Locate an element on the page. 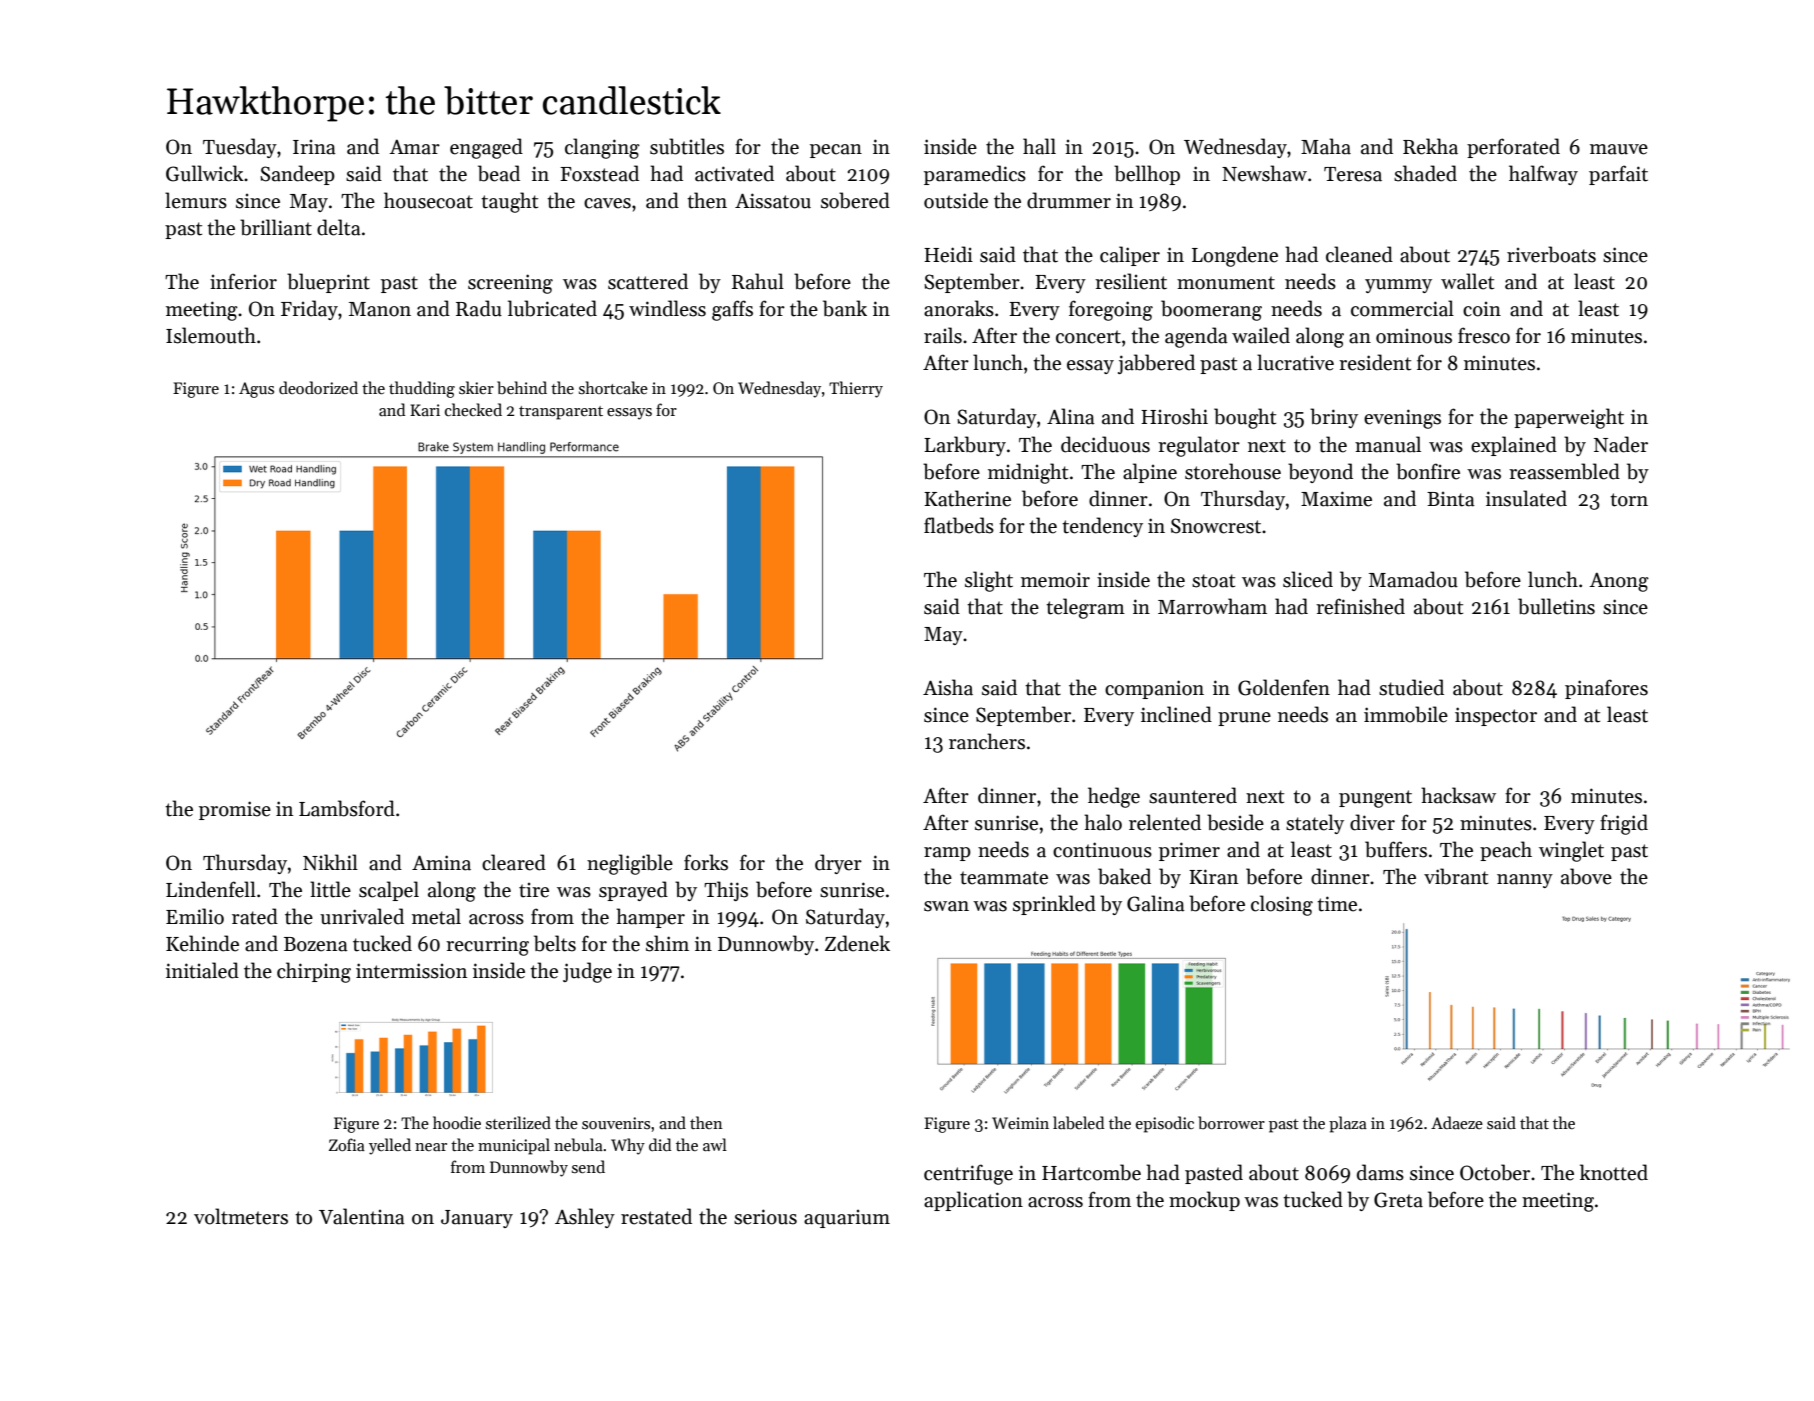 The width and height of the document is (1814, 1401). aquarium is located at coordinates (847, 1219).
